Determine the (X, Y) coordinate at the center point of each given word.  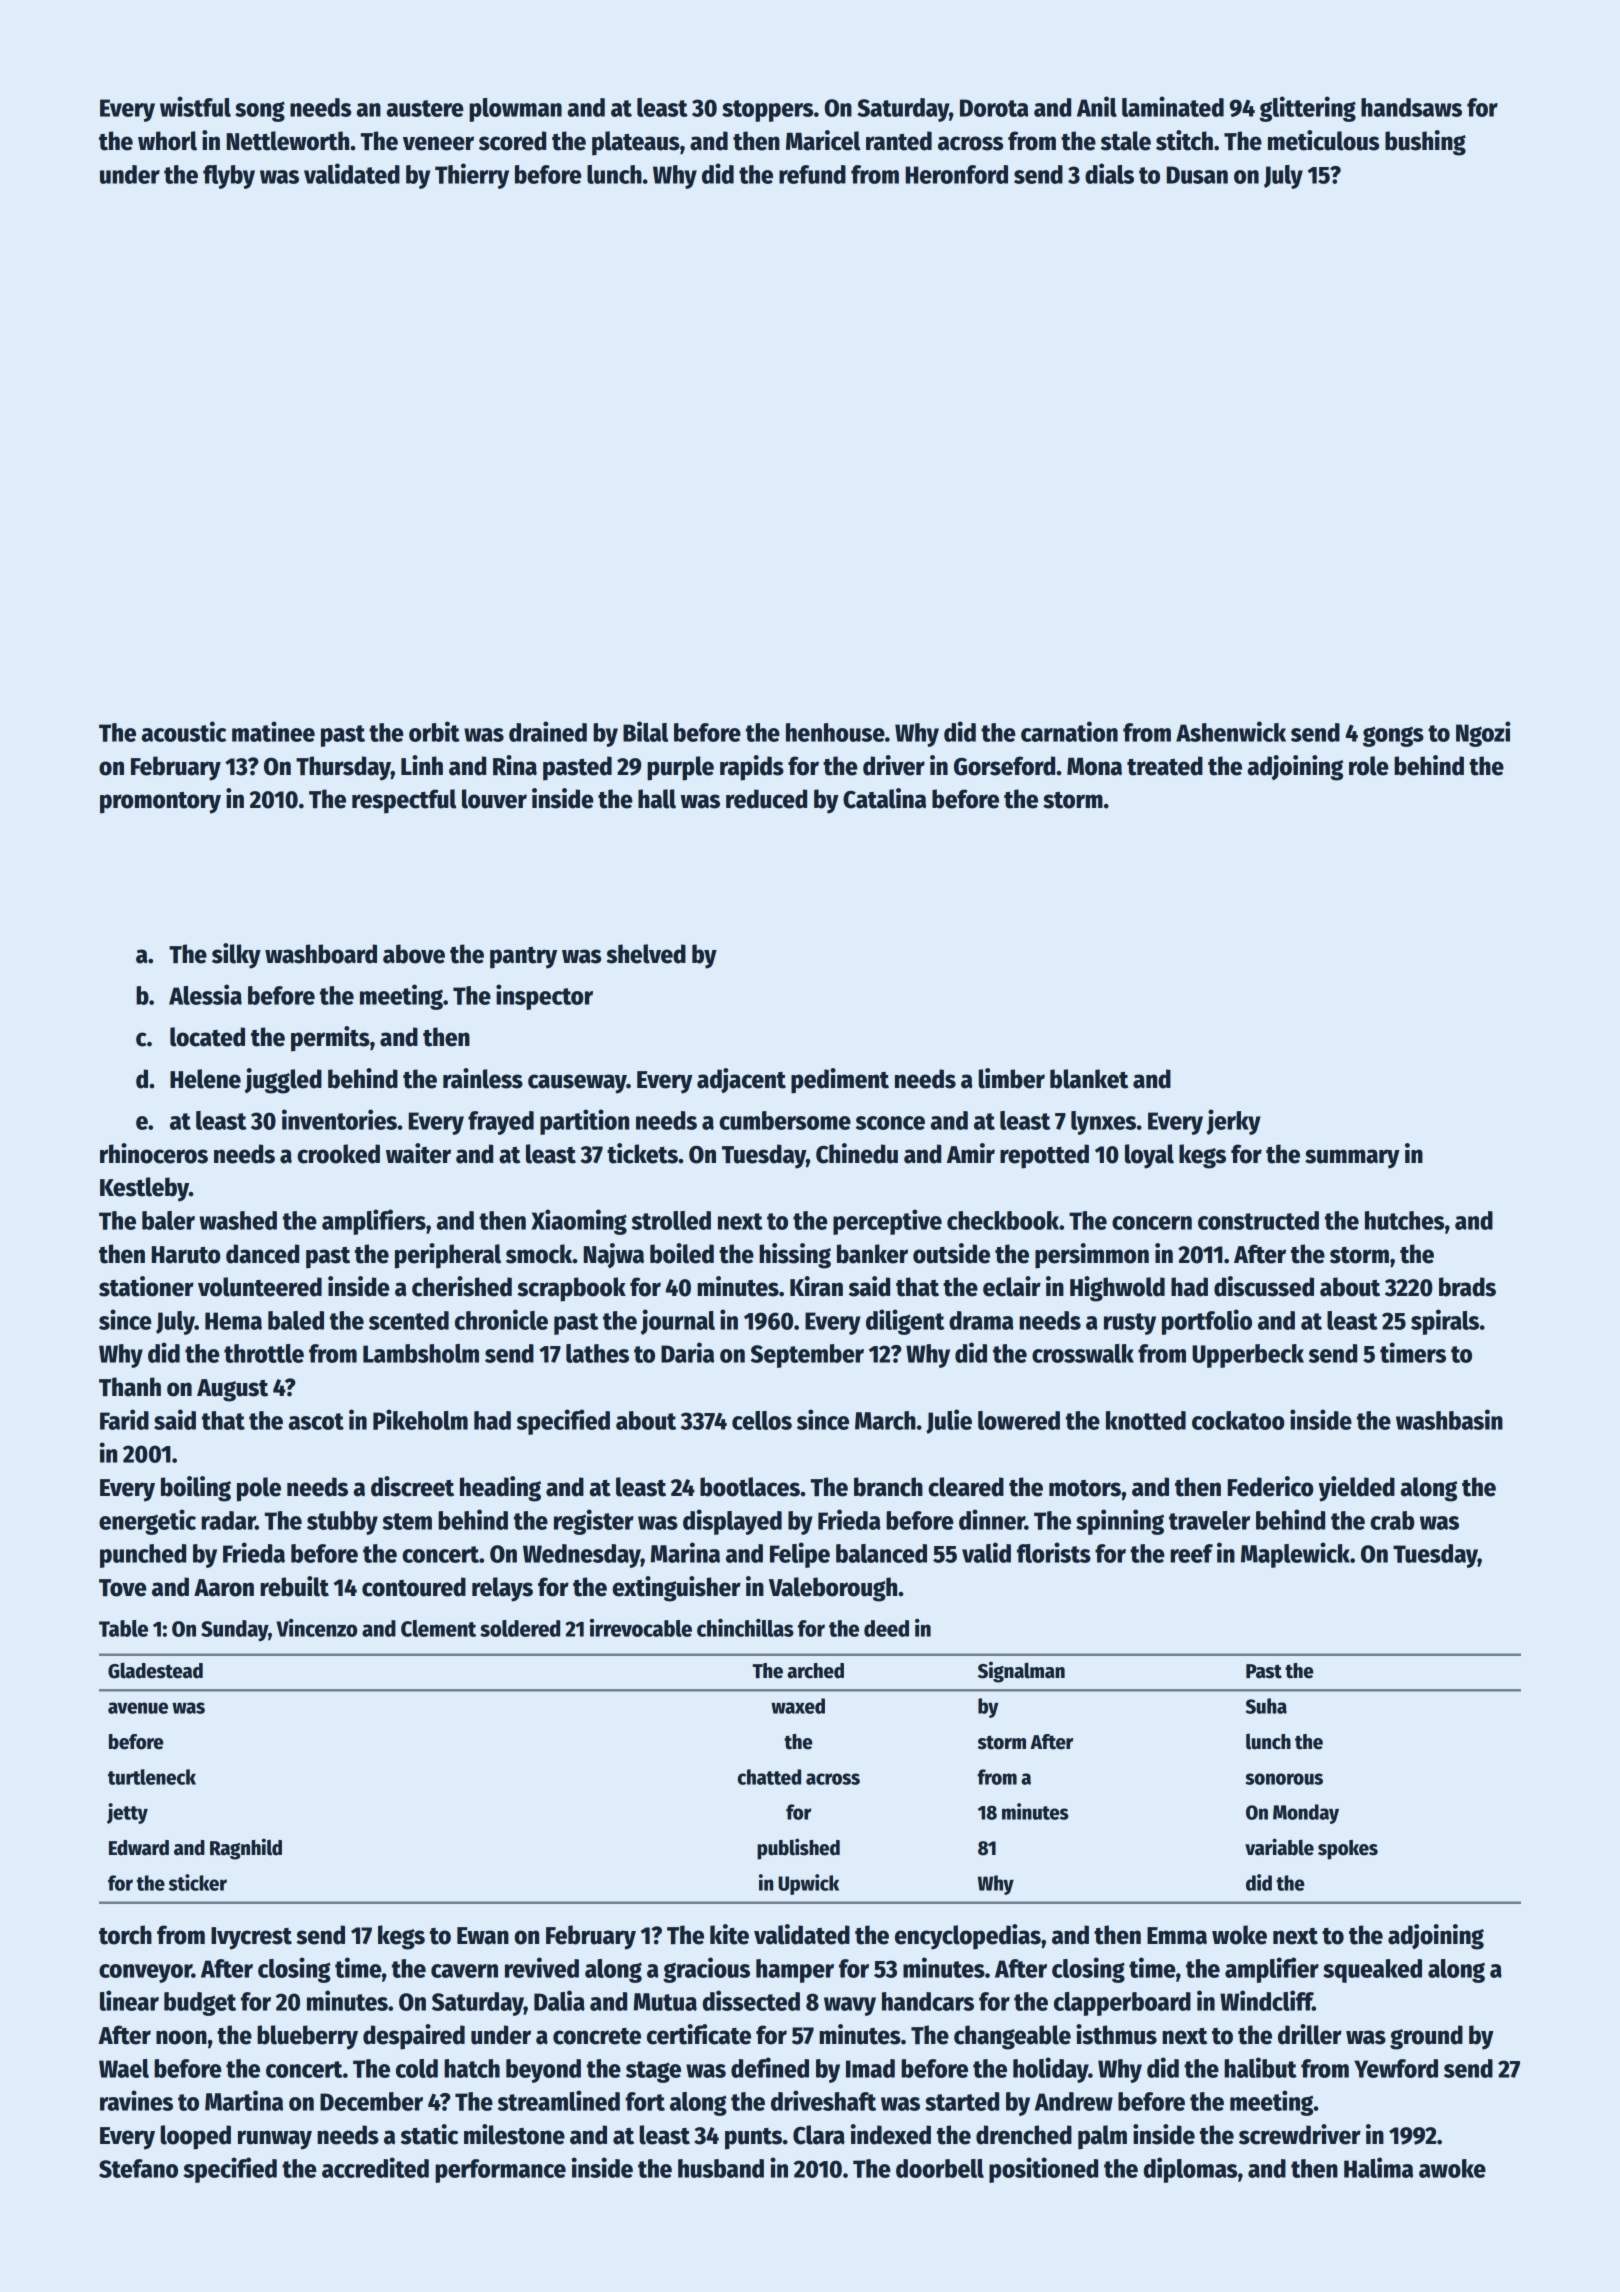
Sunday (234, 1631)
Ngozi (1483, 734)
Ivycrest (251, 1938)
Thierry (472, 176)
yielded (1356, 1489)
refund (812, 174)
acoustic (183, 731)
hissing (795, 1256)
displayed (732, 1522)
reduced (766, 799)
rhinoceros (154, 1153)
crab (1392, 1520)
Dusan (1197, 175)
